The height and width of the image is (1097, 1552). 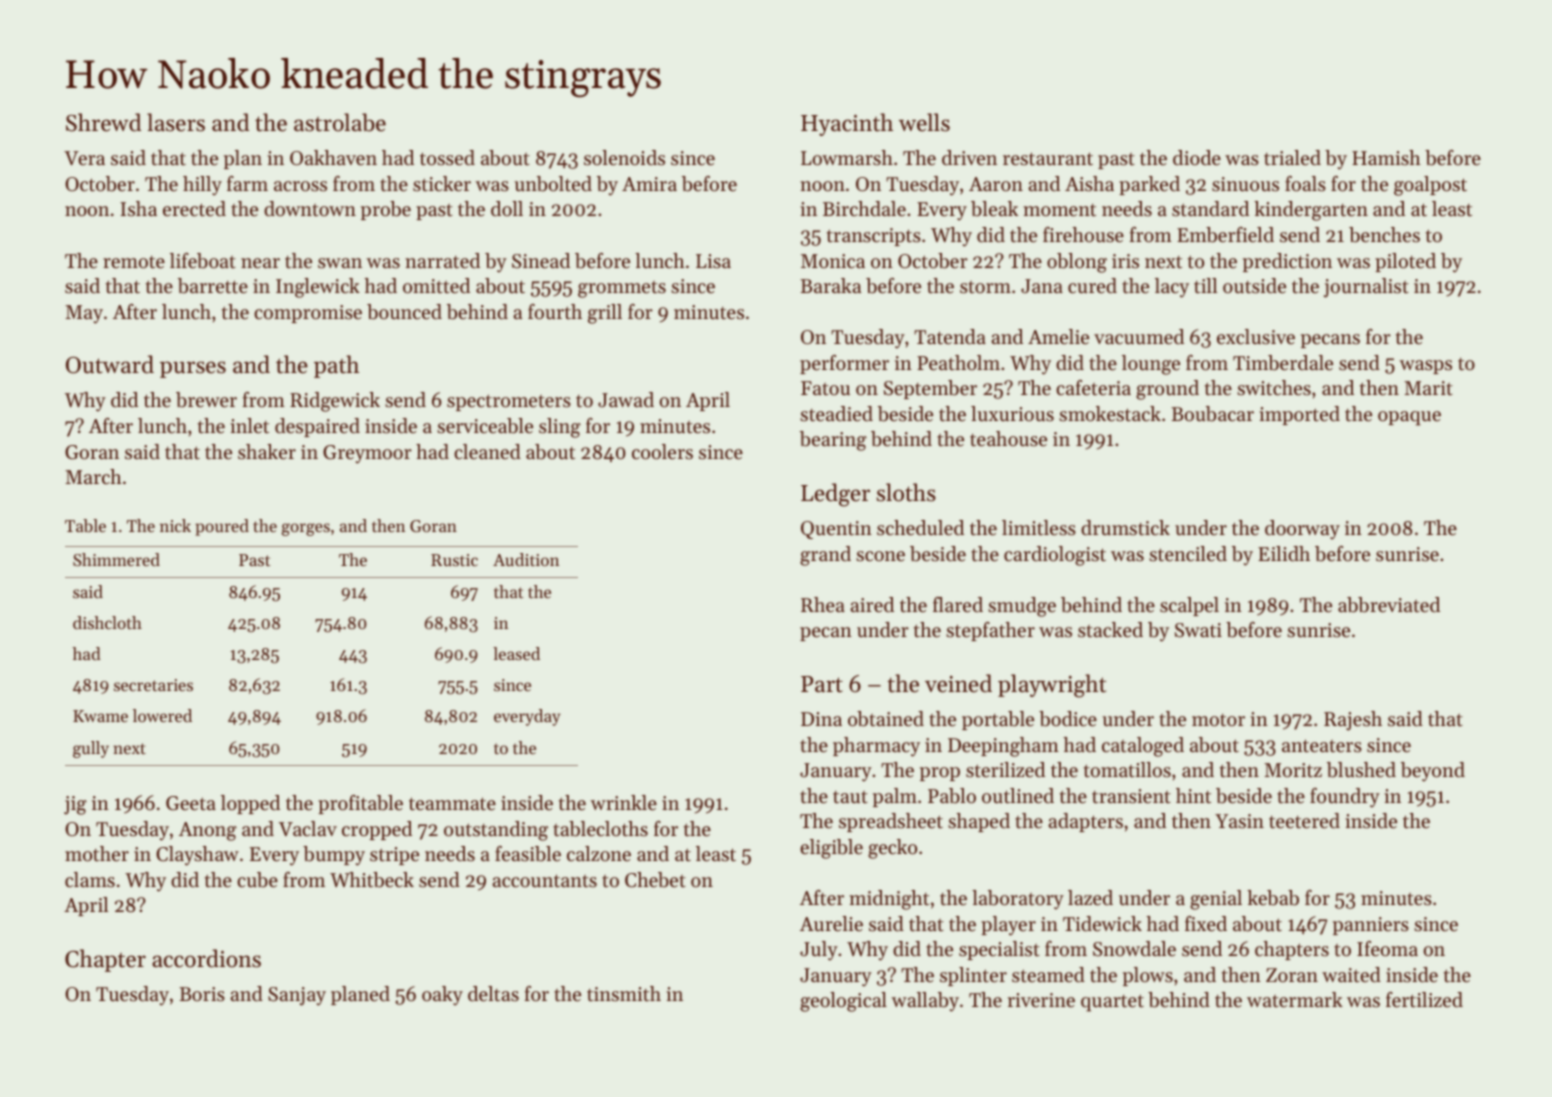 What do you see at coordinates (334, 856) in the image?
I see `bumpy` at bounding box center [334, 856].
